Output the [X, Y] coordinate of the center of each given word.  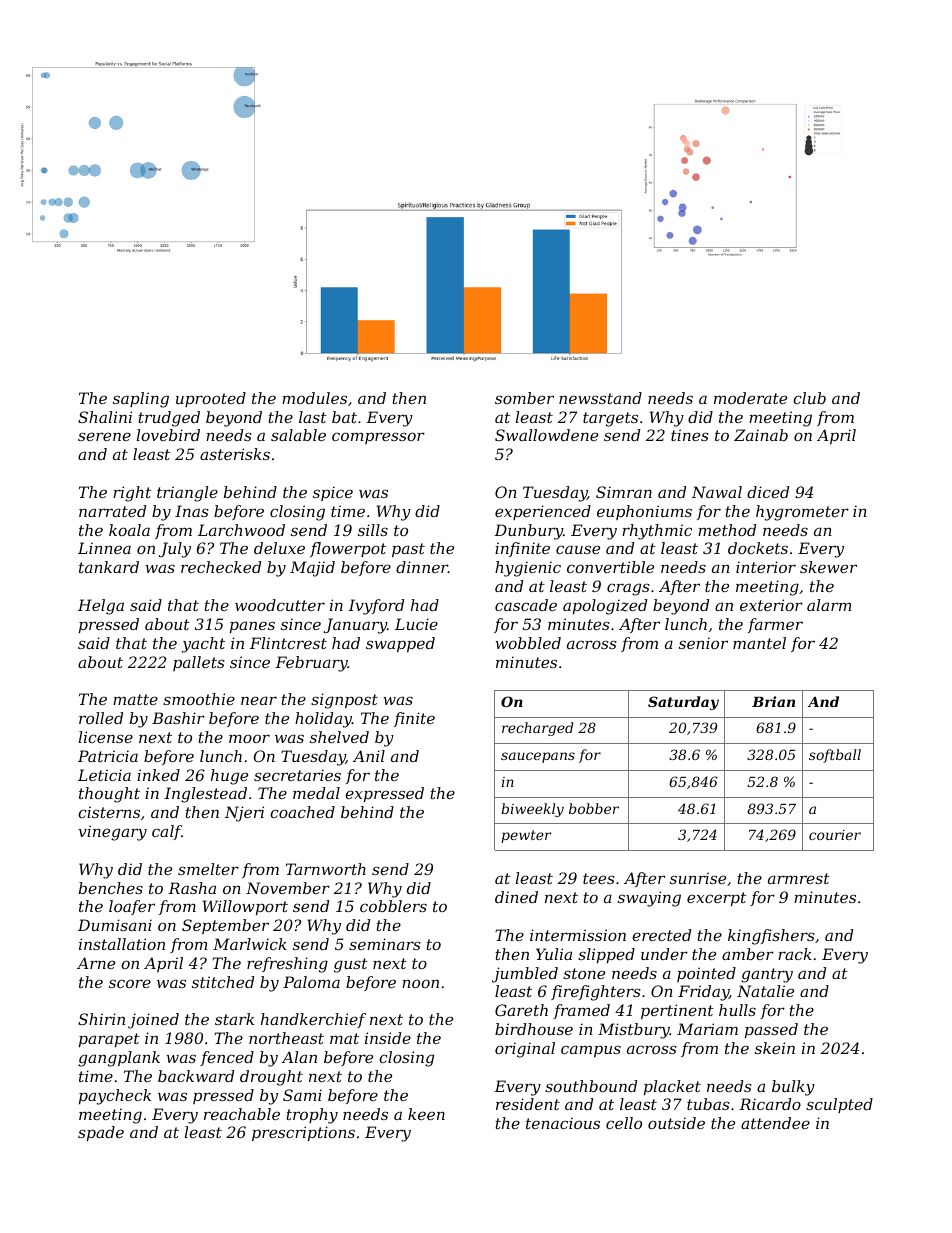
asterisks [235, 454]
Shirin [101, 1019]
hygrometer [802, 513]
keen [426, 1114]
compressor [378, 438]
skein [775, 1048]
